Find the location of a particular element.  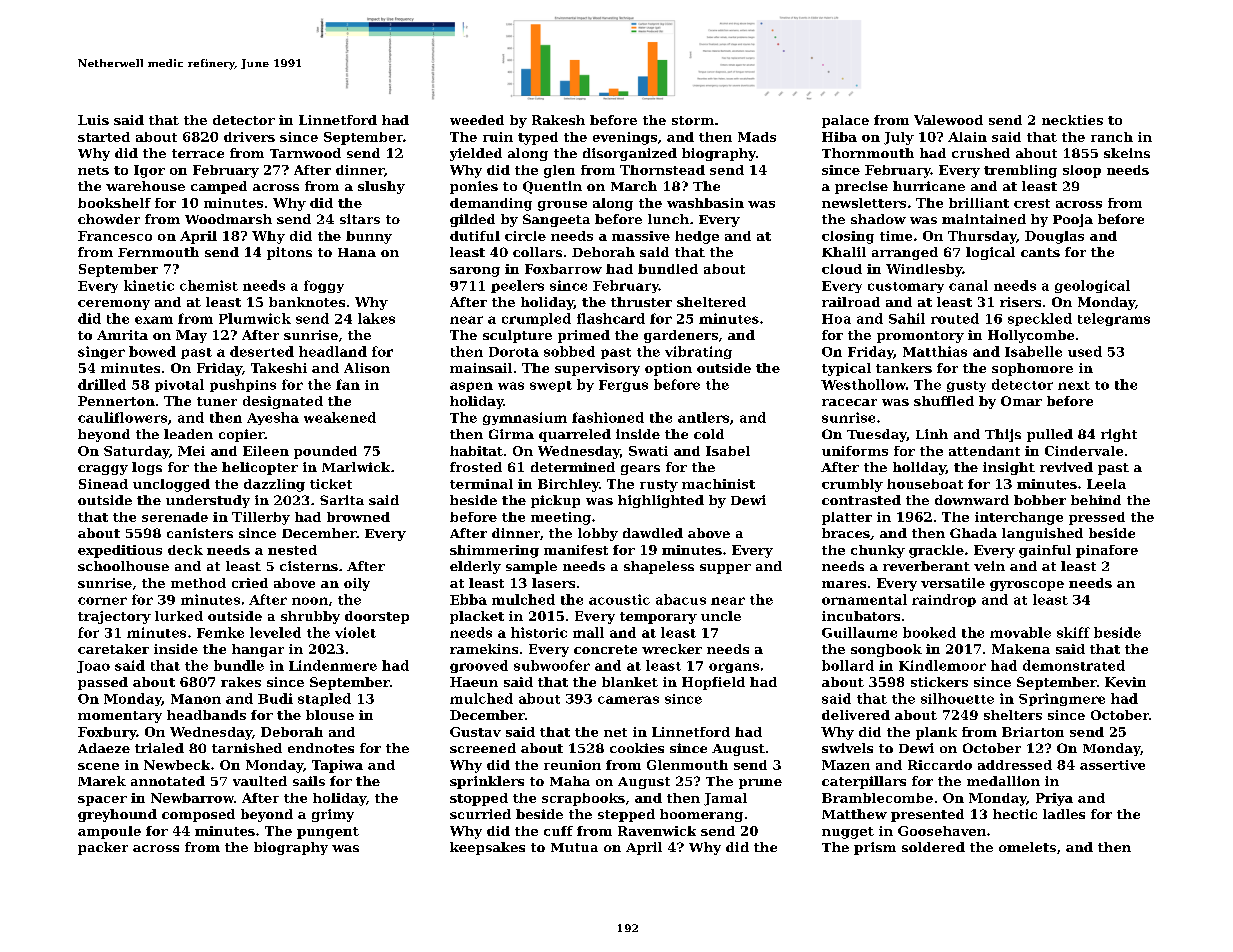

assertive is located at coordinates (1112, 765).
